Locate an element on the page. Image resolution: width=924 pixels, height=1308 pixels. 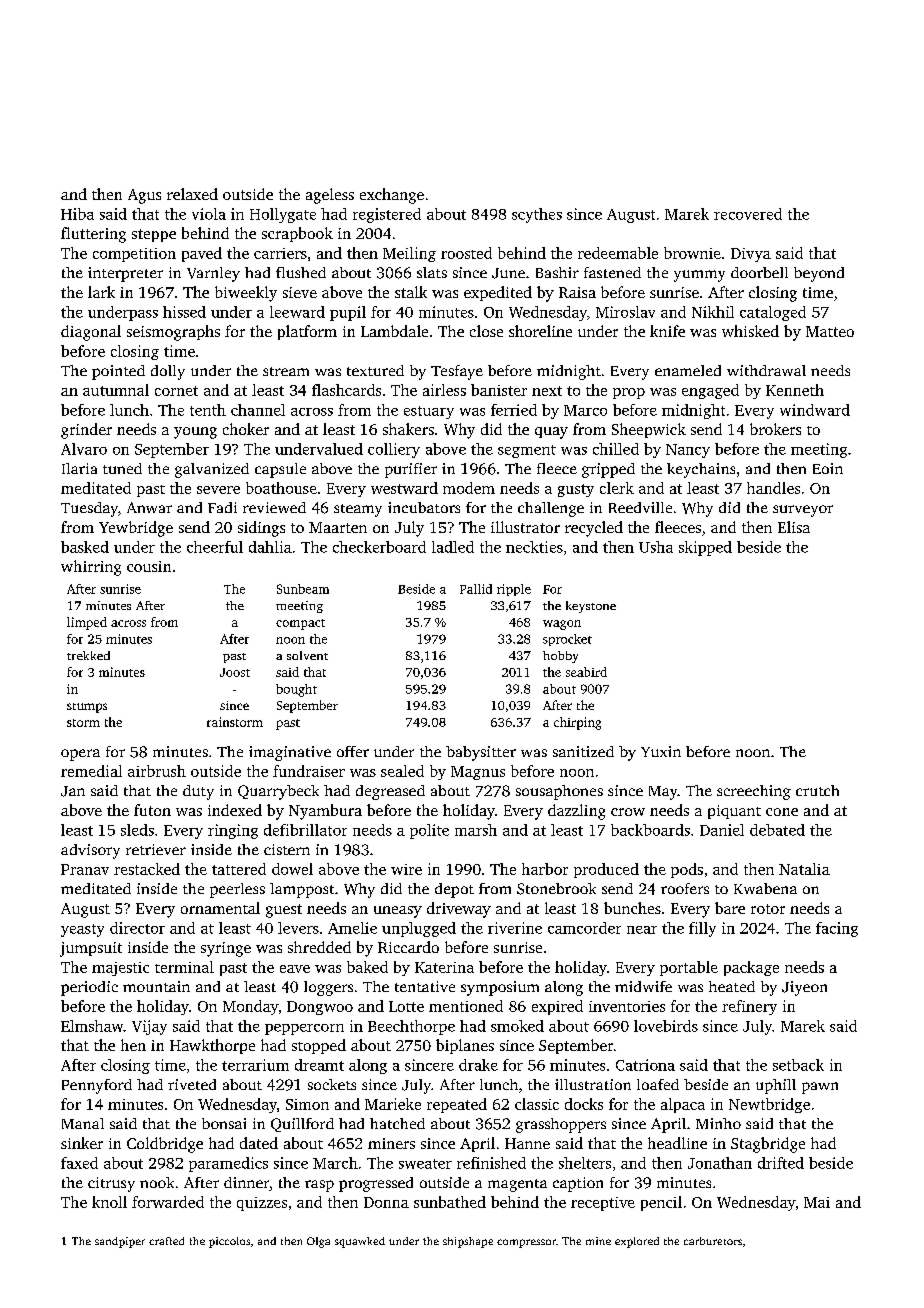
Nancy is located at coordinates (688, 451).
